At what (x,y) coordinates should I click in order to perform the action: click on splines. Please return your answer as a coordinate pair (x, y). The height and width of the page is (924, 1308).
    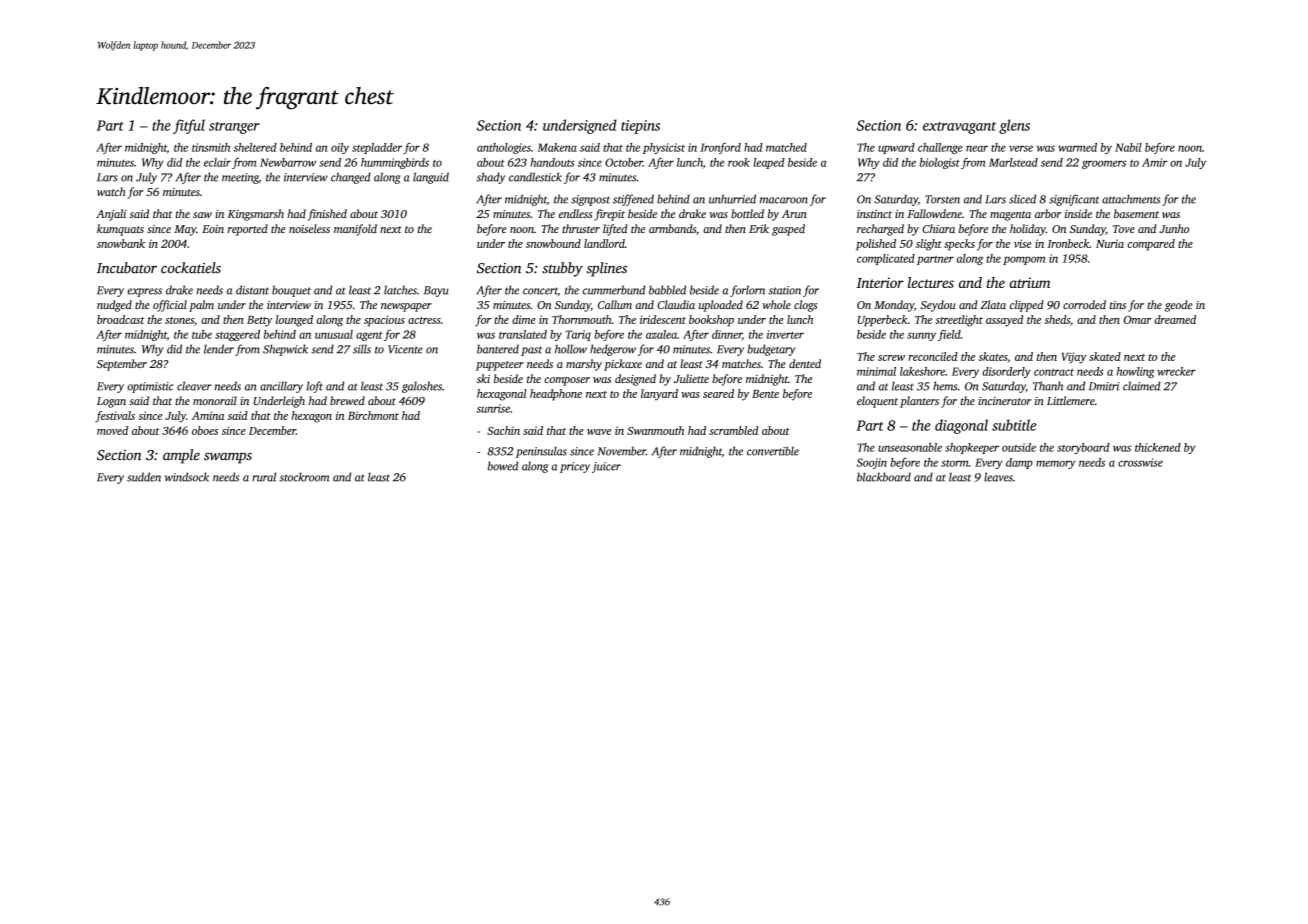
    Looking at the image, I should click on (607, 269).
